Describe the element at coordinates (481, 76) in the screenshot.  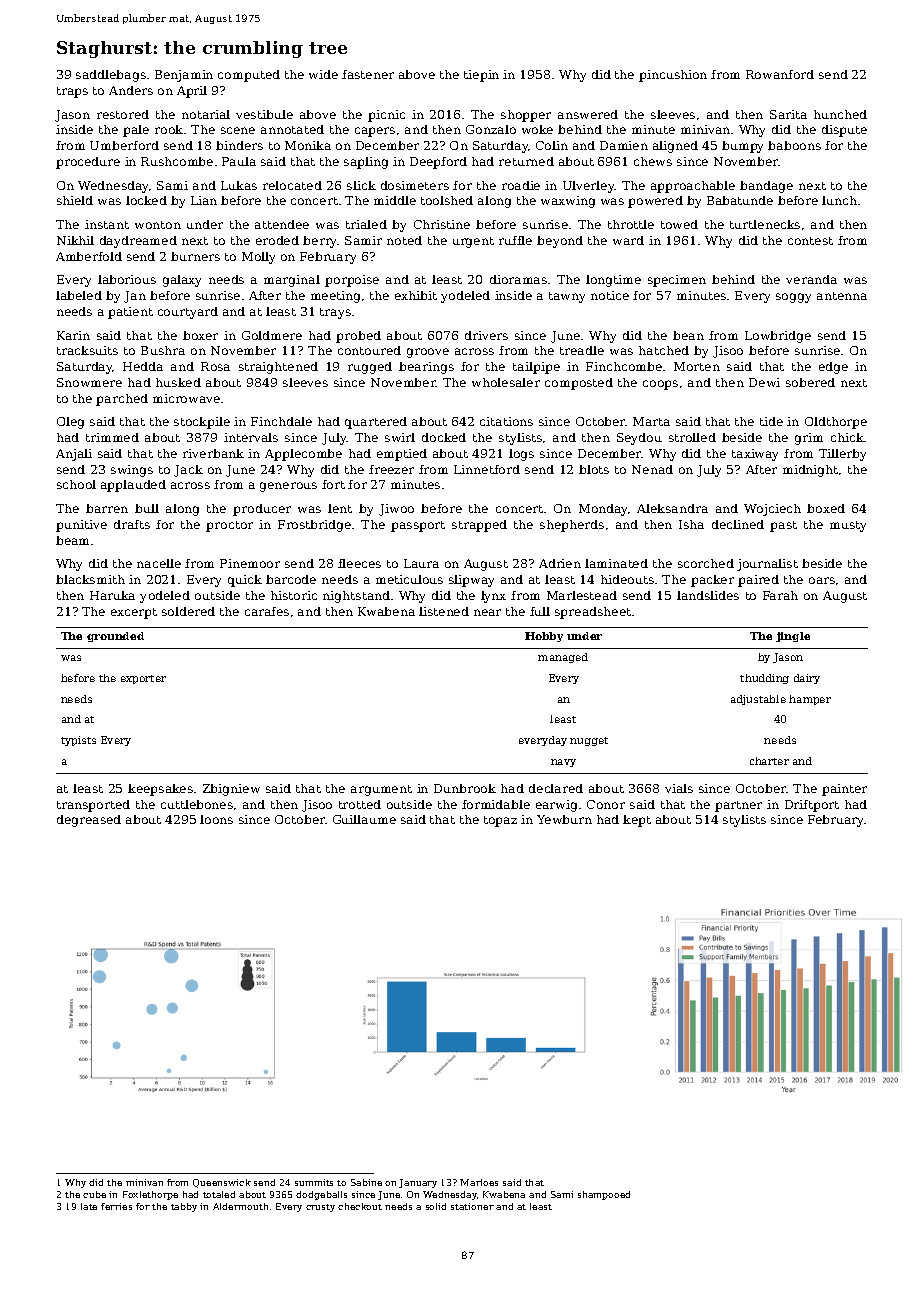
I see `tiepin` at that location.
